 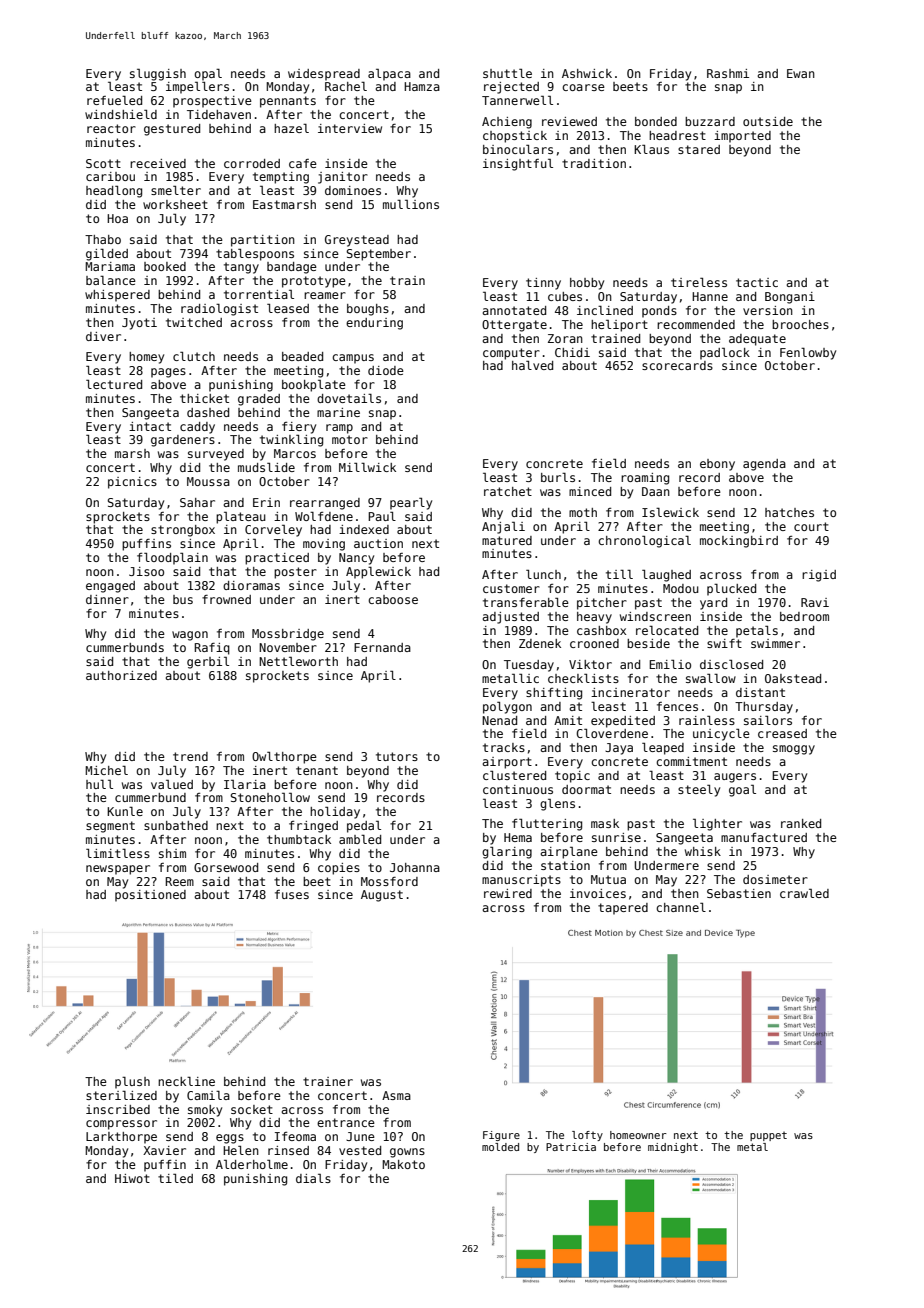 I want to click on Asma, so click(x=396, y=1095).
